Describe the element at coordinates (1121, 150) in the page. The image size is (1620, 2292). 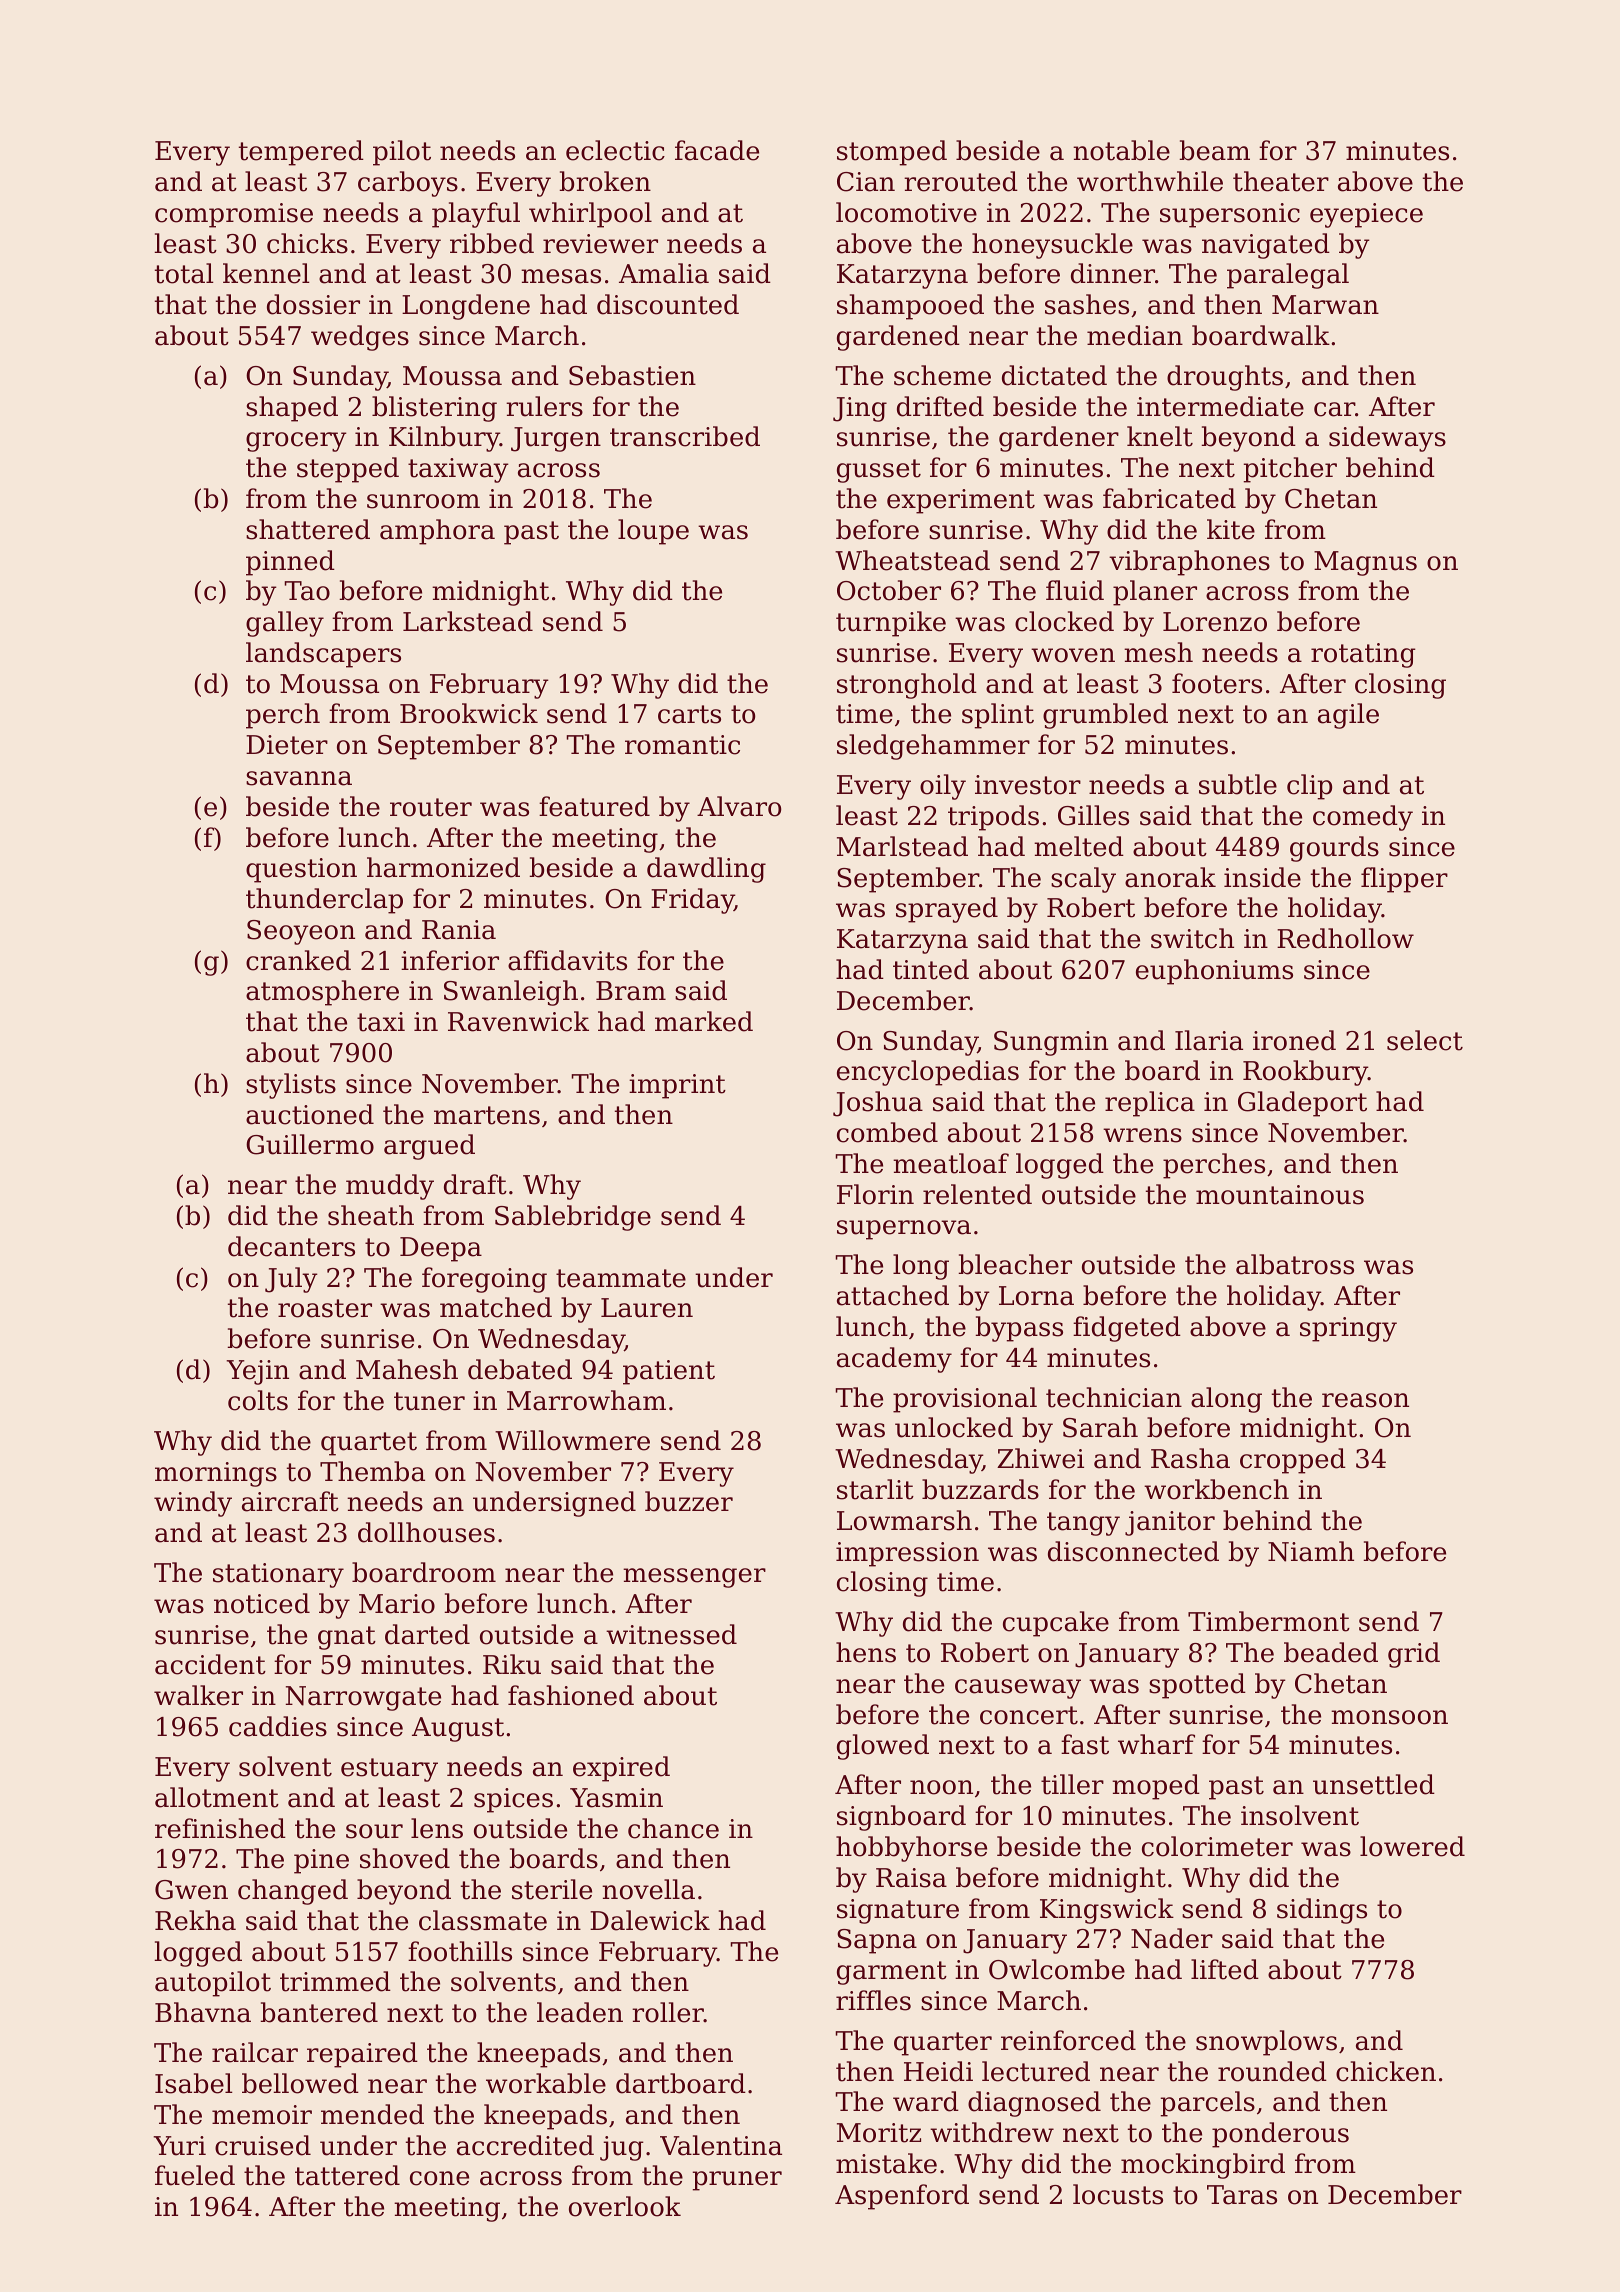
I see `notable` at that location.
